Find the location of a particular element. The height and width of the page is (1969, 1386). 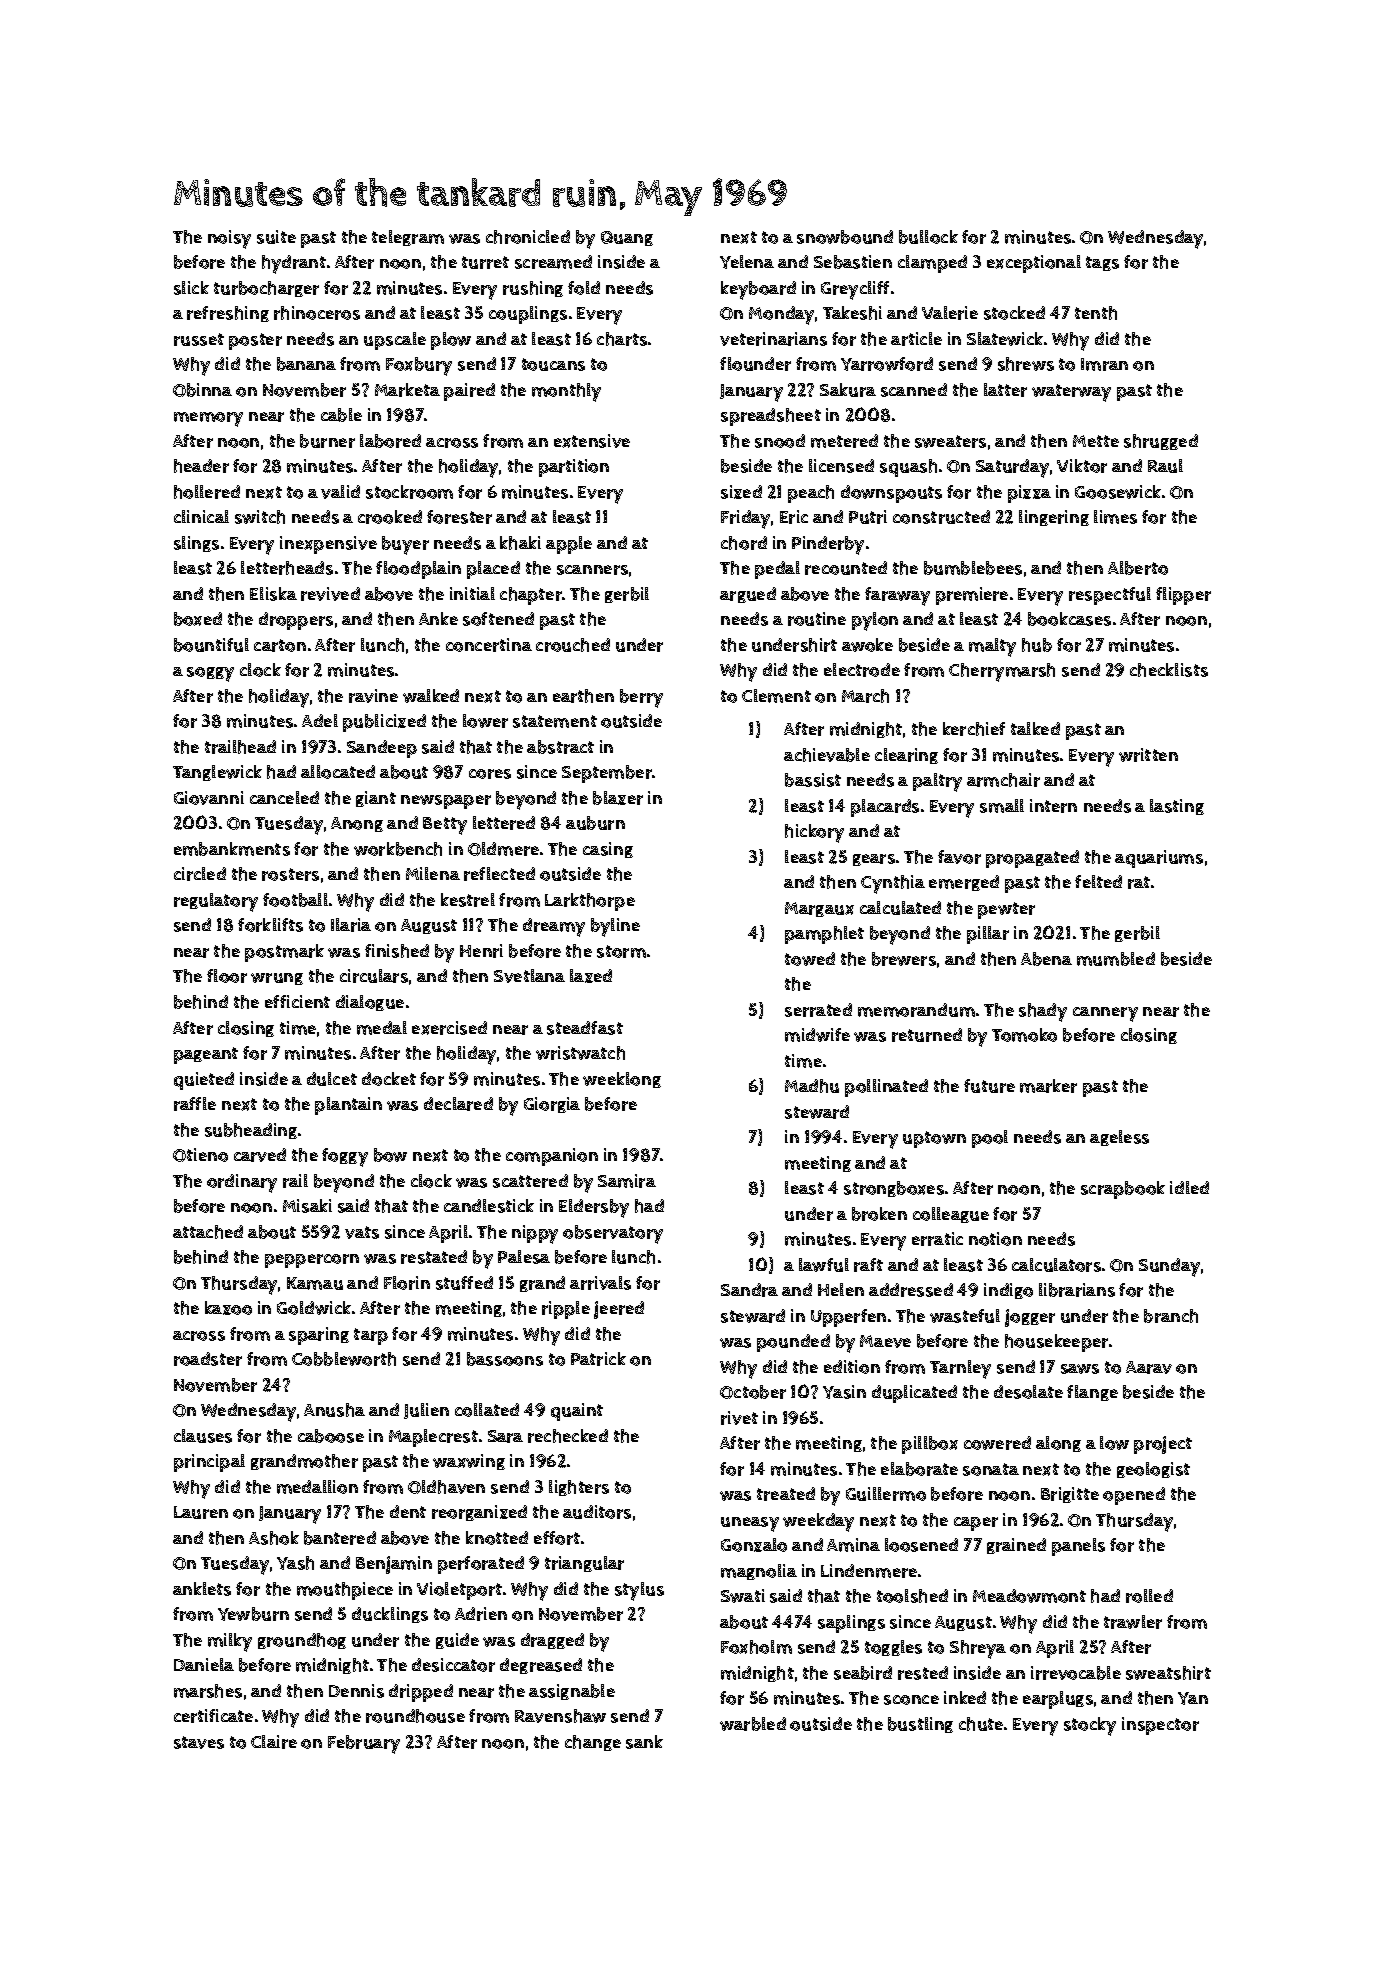

principal is located at coordinates (209, 1463).
